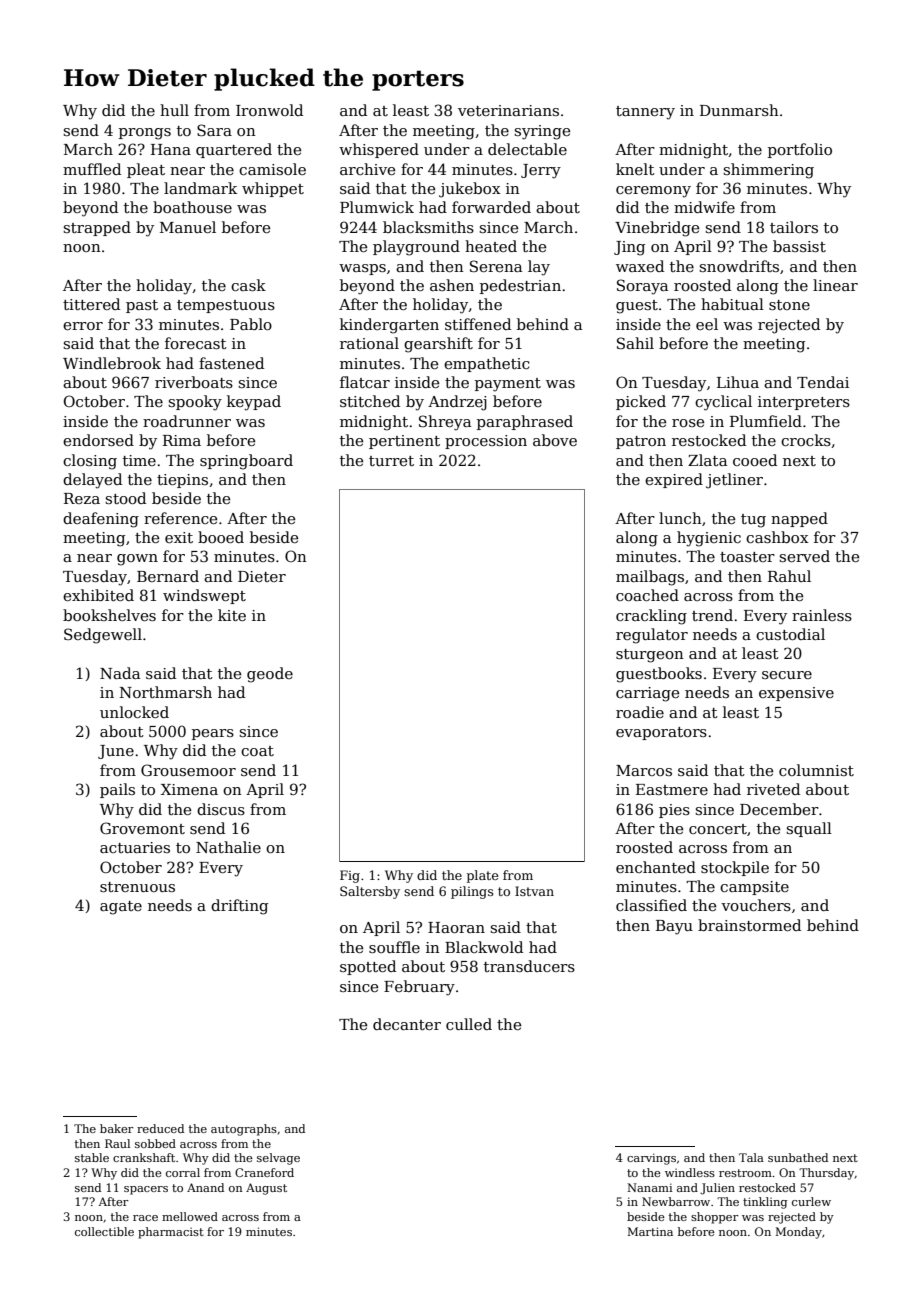 This document has width=924, height=1308. I want to click on Nathalie, so click(228, 847).
